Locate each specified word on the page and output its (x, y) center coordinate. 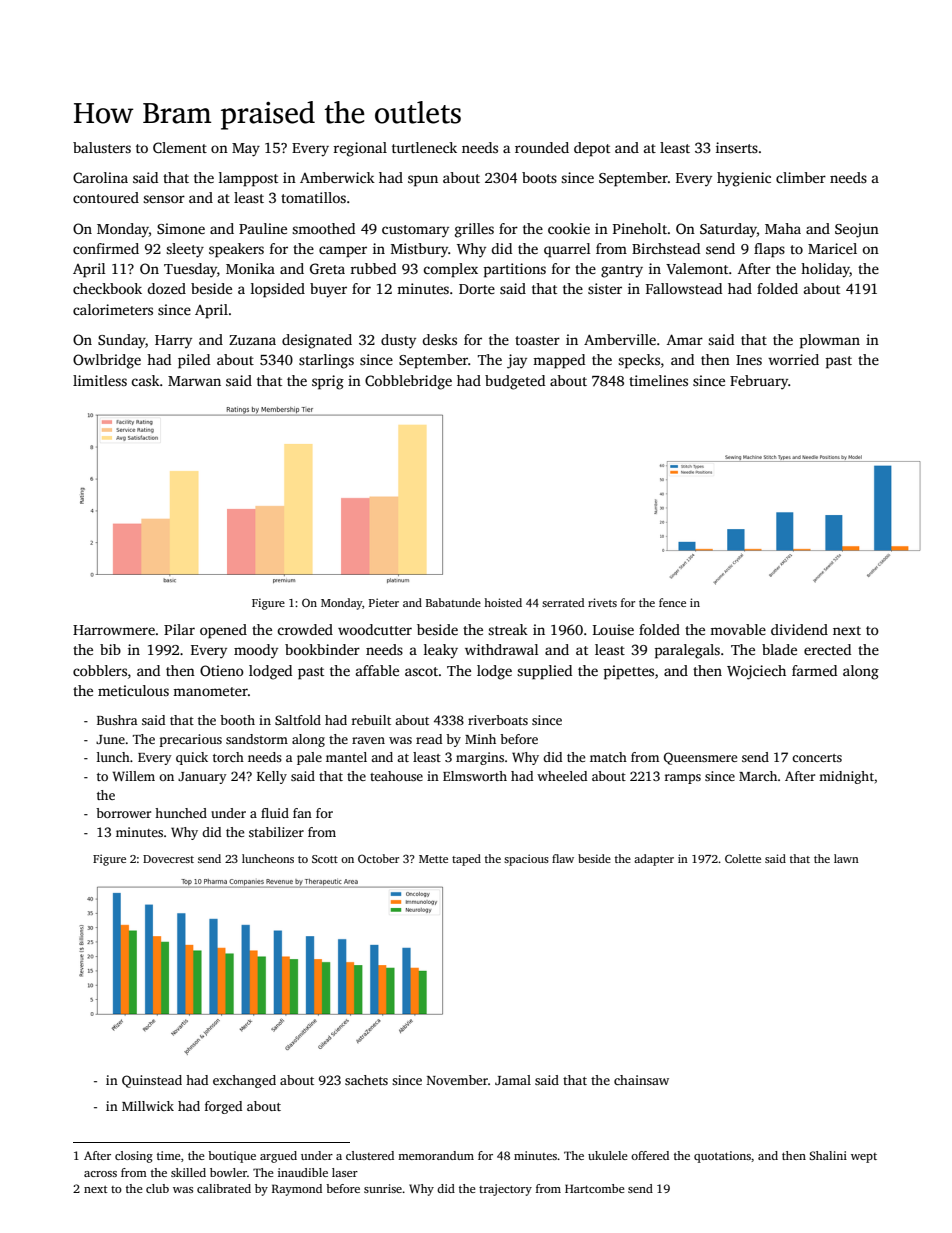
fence (672, 602)
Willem (133, 776)
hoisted (503, 602)
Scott (325, 859)
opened (223, 631)
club (157, 1188)
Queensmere (700, 758)
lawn (846, 858)
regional (360, 149)
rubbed (373, 268)
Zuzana (252, 340)
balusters (102, 147)
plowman (830, 341)
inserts (737, 147)
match (608, 757)
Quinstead (152, 1081)
